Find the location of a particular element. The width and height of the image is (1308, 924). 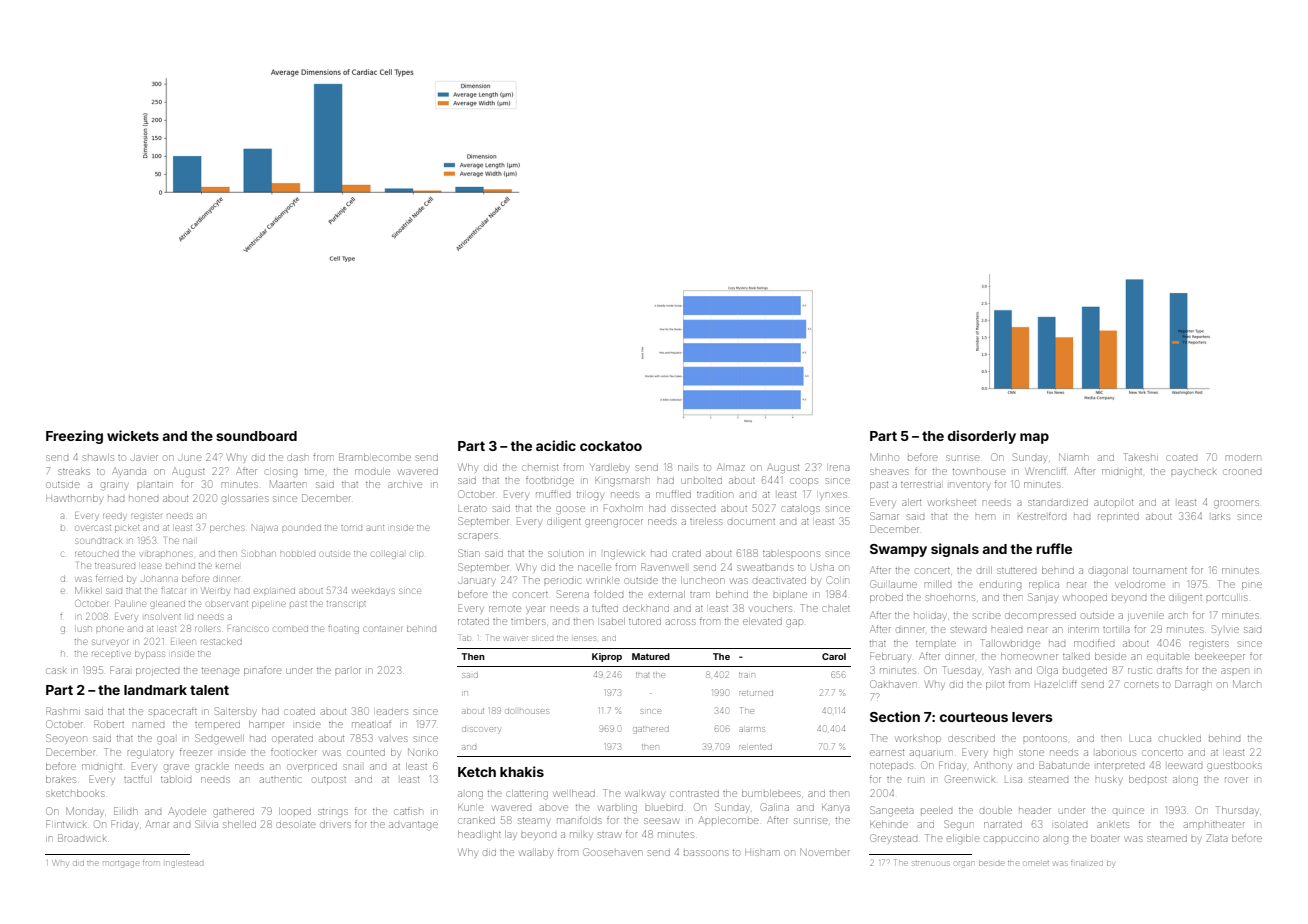

tortilla is located at coordinates (1116, 629).
